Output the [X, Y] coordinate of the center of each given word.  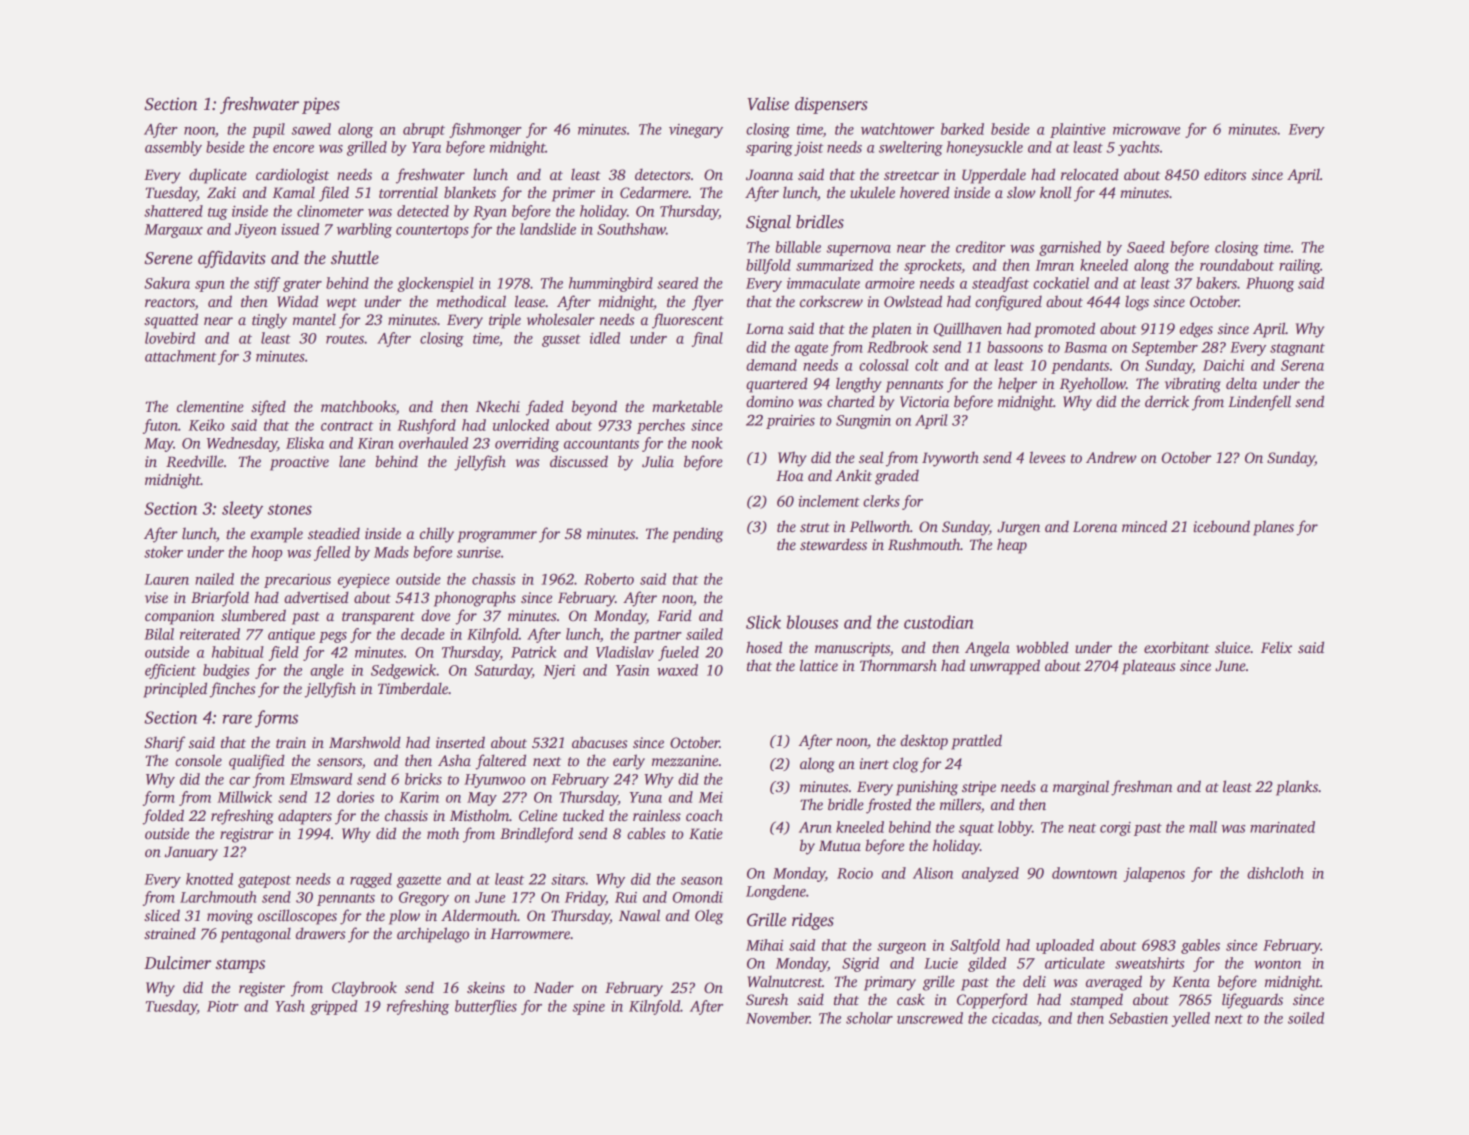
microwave [1146, 129]
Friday [585, 898]
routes [345, 339]
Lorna [765, 328]
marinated [1282, 827]
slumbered [253, 615]
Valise [768, 104]
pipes [321, 105]
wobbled [1042, 647]
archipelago [433, 935]
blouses [812, 622]
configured [1008, 303]
